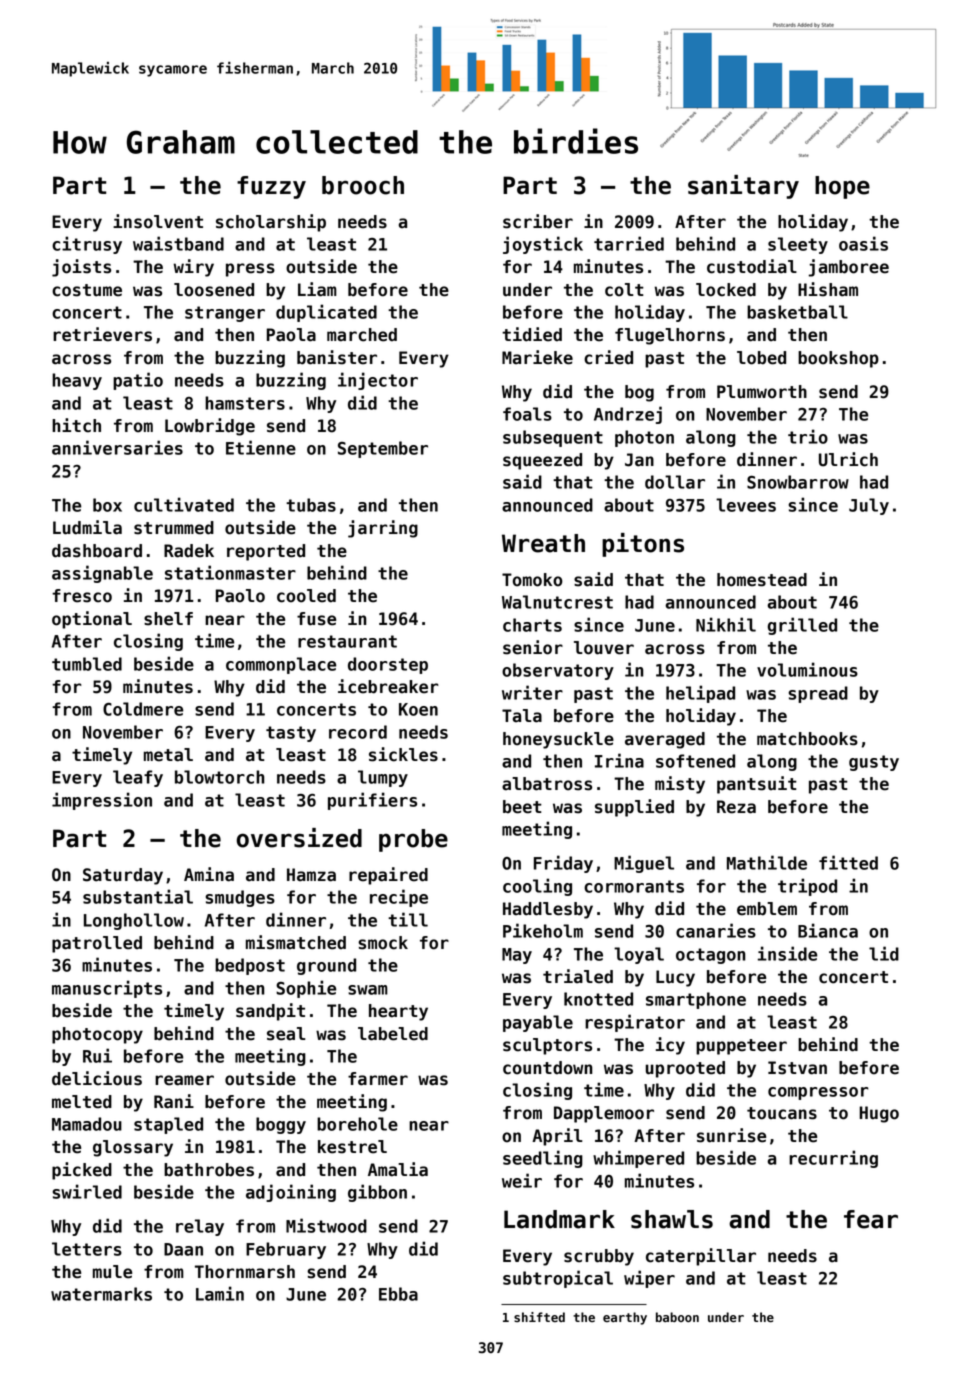 Image resolution: width=956 pixels, height=1384 pixels. What do you see at coordinates (532, 580) in the screenshot?
I see `Tomoko` at bounding box center [532, 580].
